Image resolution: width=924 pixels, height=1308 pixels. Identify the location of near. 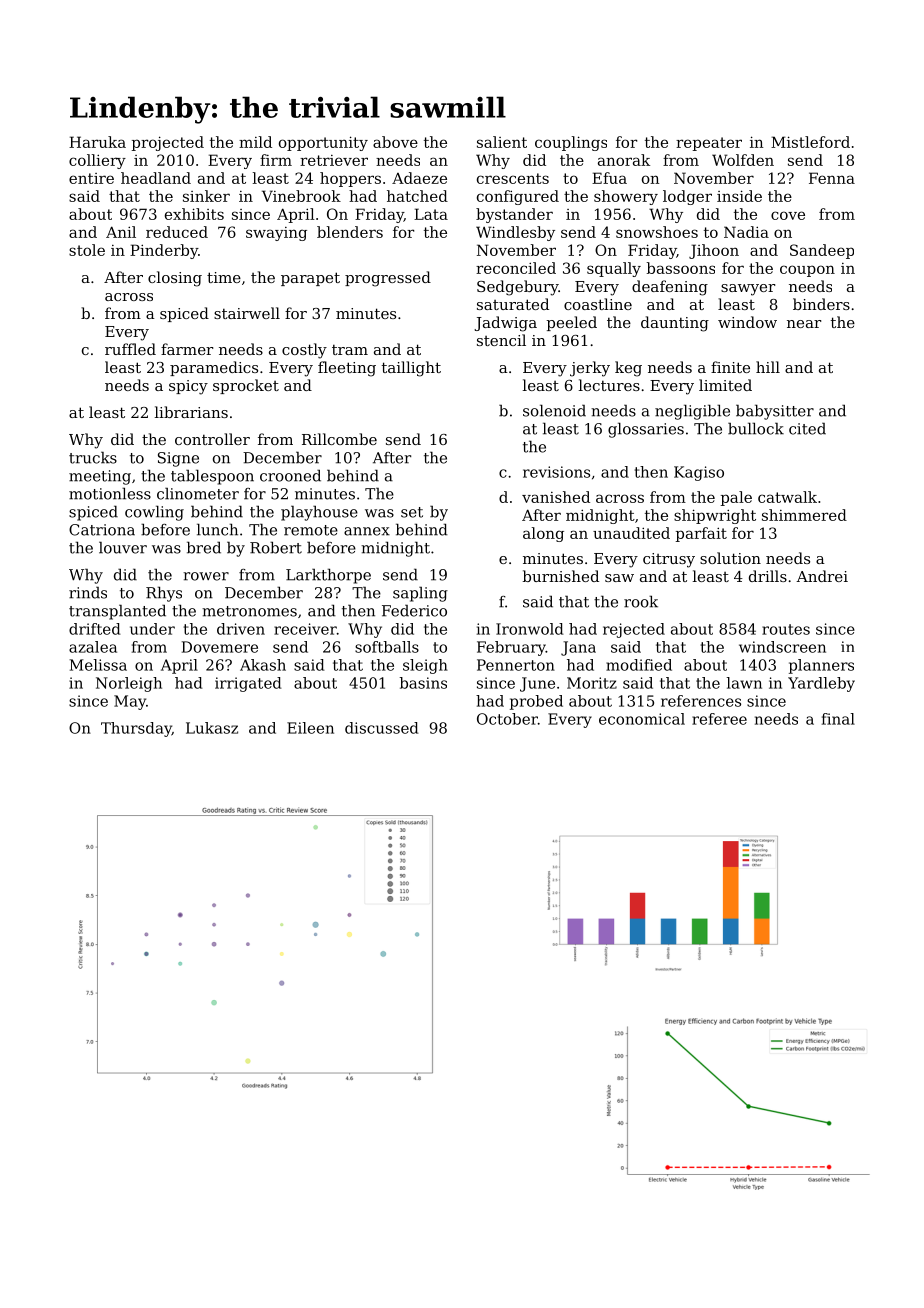
(804, 324).
